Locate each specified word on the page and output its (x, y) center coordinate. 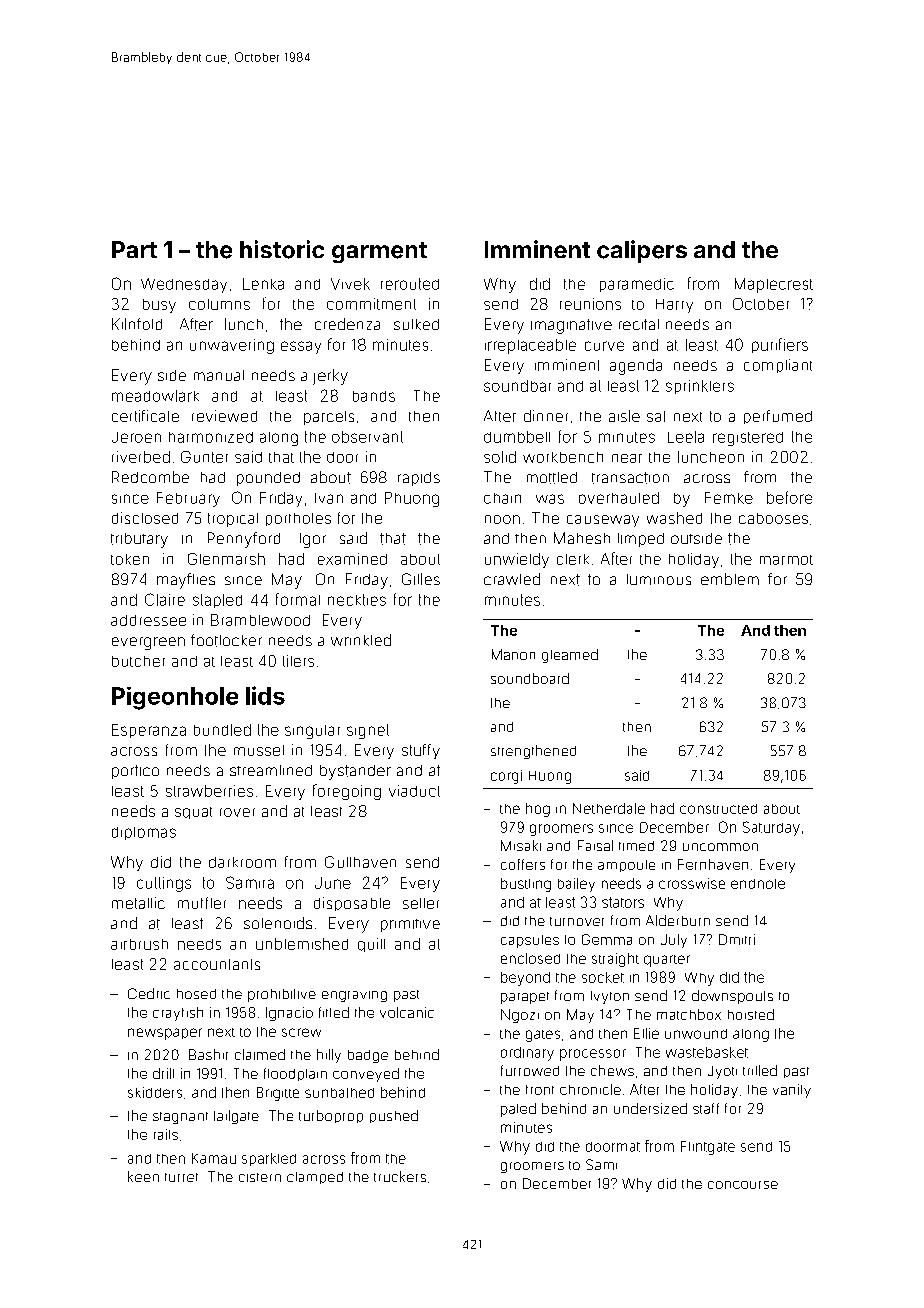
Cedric (149, 993)
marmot (786, 560)
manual (219, 375)
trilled (760, 1070)
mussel (259, 750)
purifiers (780, 345)
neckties (357, 600)
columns (219, 304)
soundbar (517, 386)
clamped (315, 1178)
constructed (718, 809)
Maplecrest (774, 285)
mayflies (186, 581)
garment (379, 252)
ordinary (527, 1054)
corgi (506, 777)
